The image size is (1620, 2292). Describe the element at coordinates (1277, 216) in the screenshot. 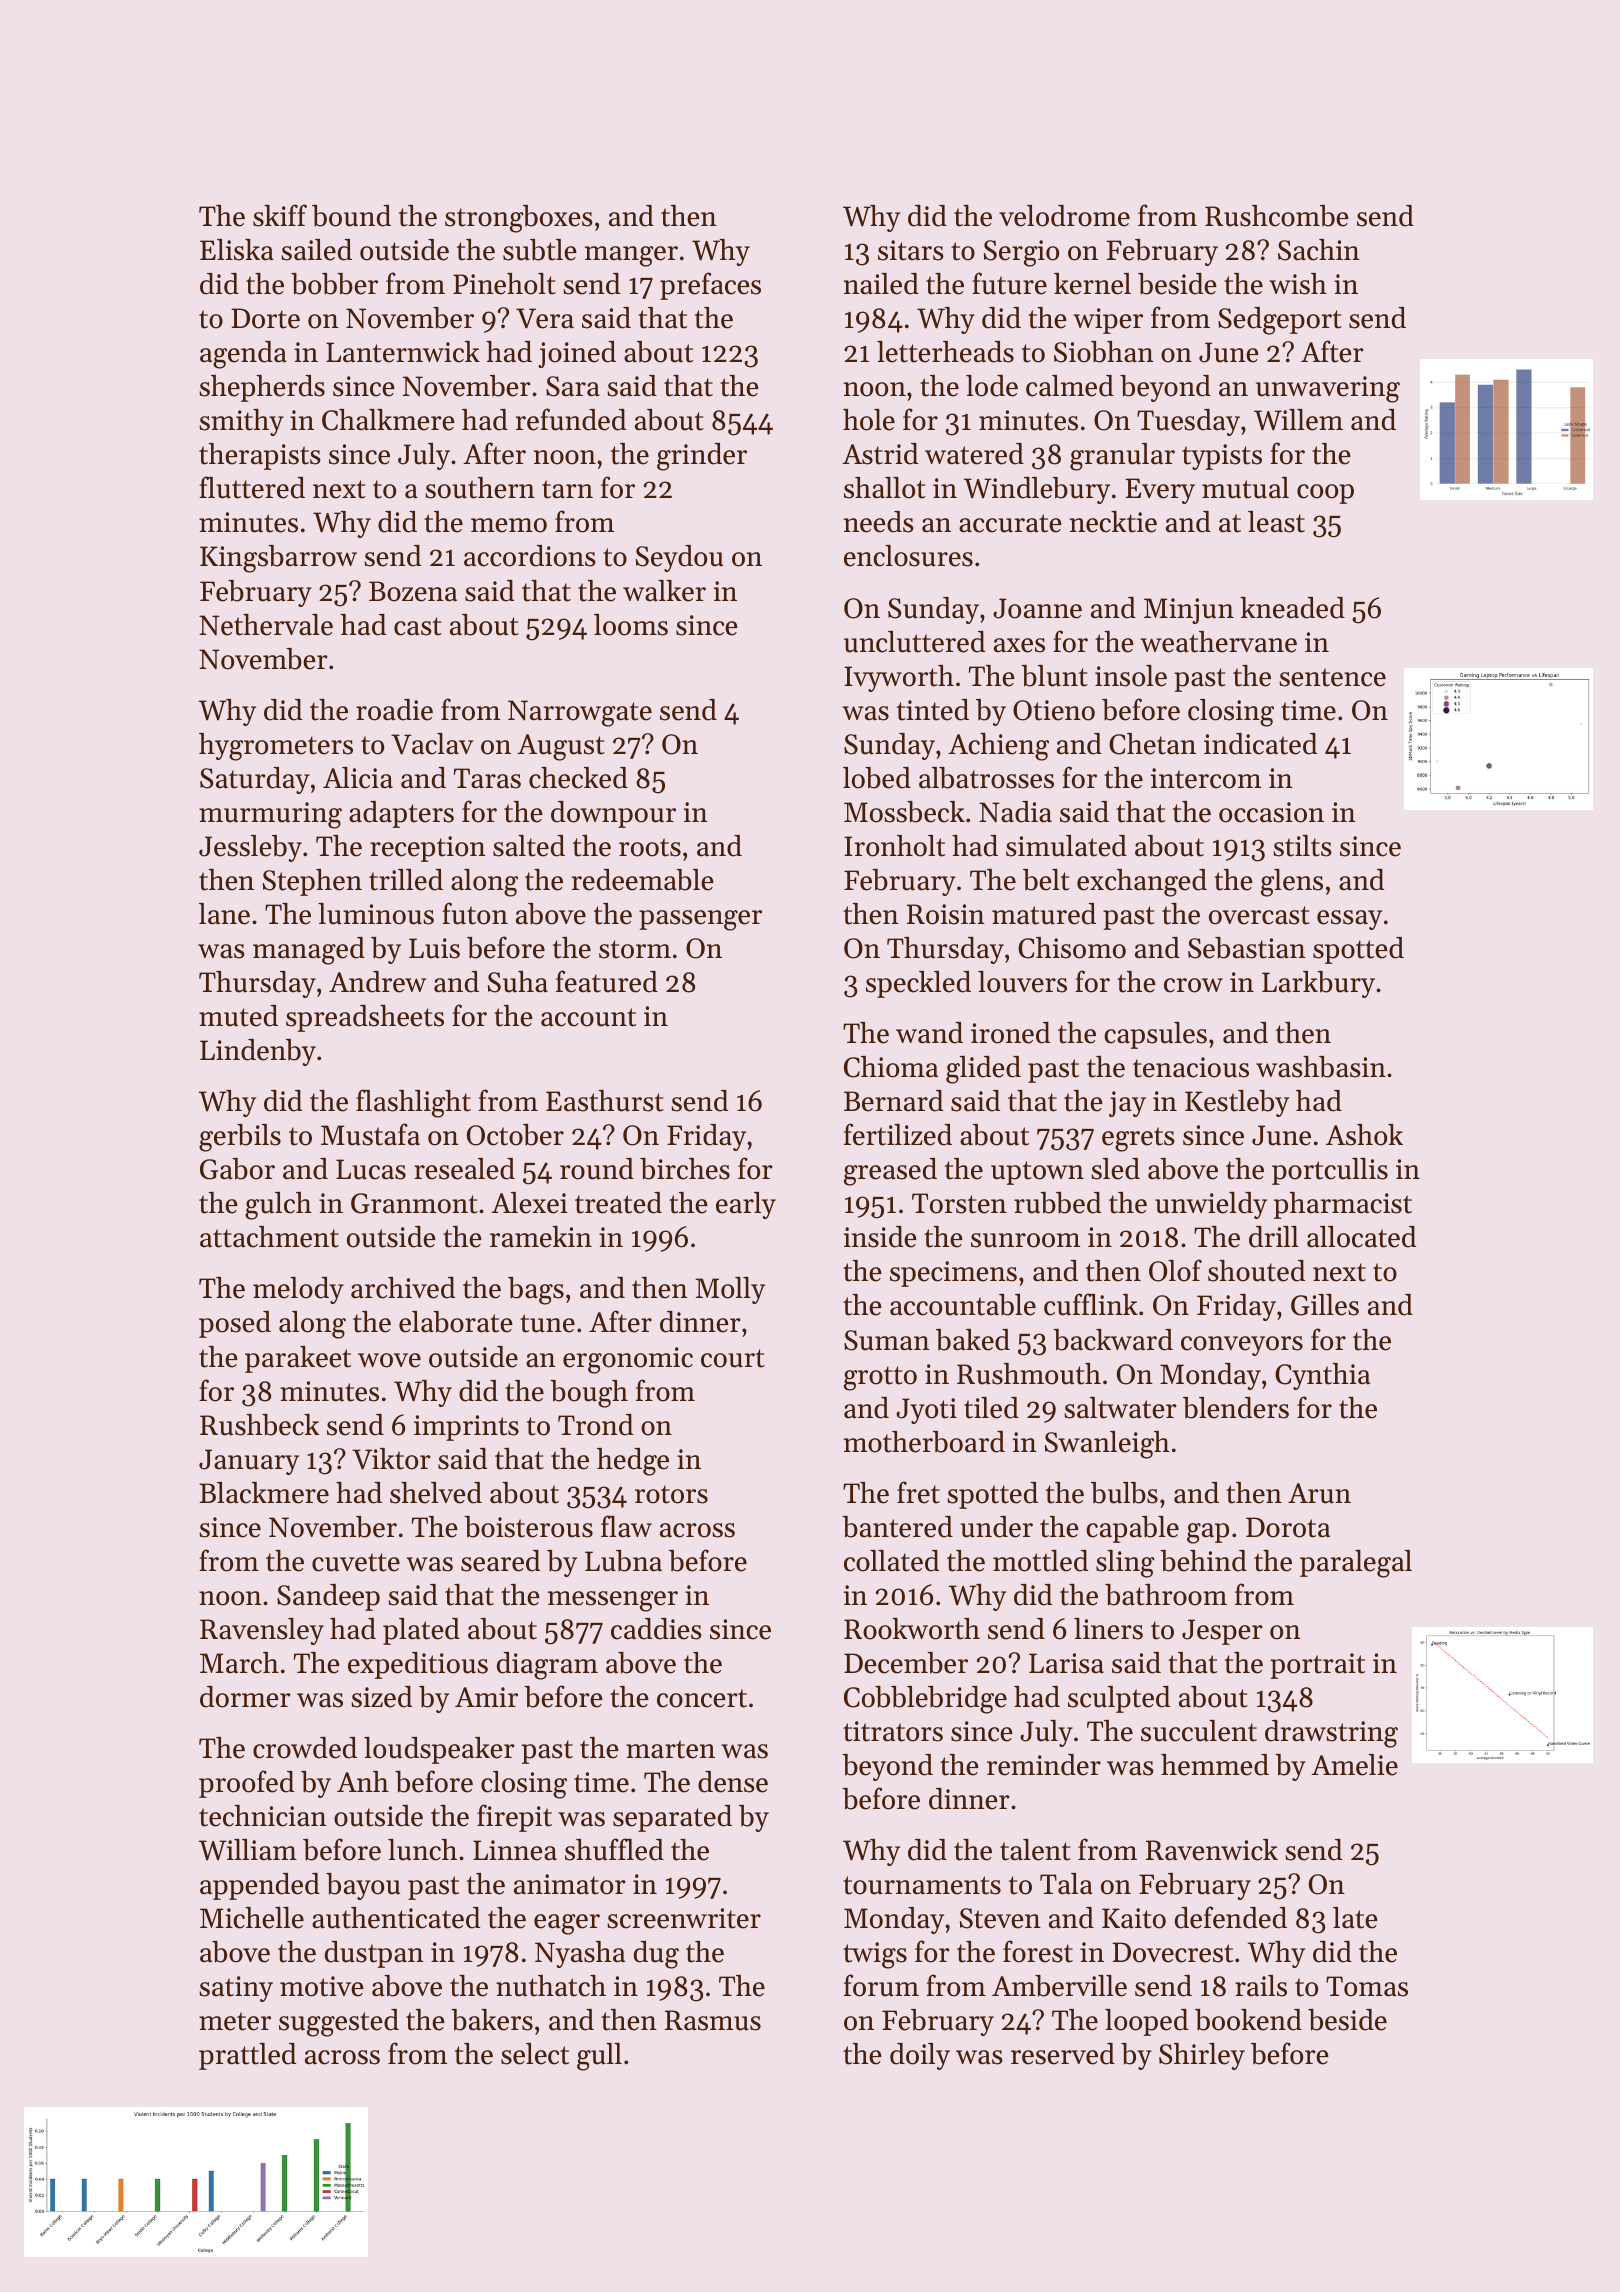

I see `Rushcombe` at that location.
